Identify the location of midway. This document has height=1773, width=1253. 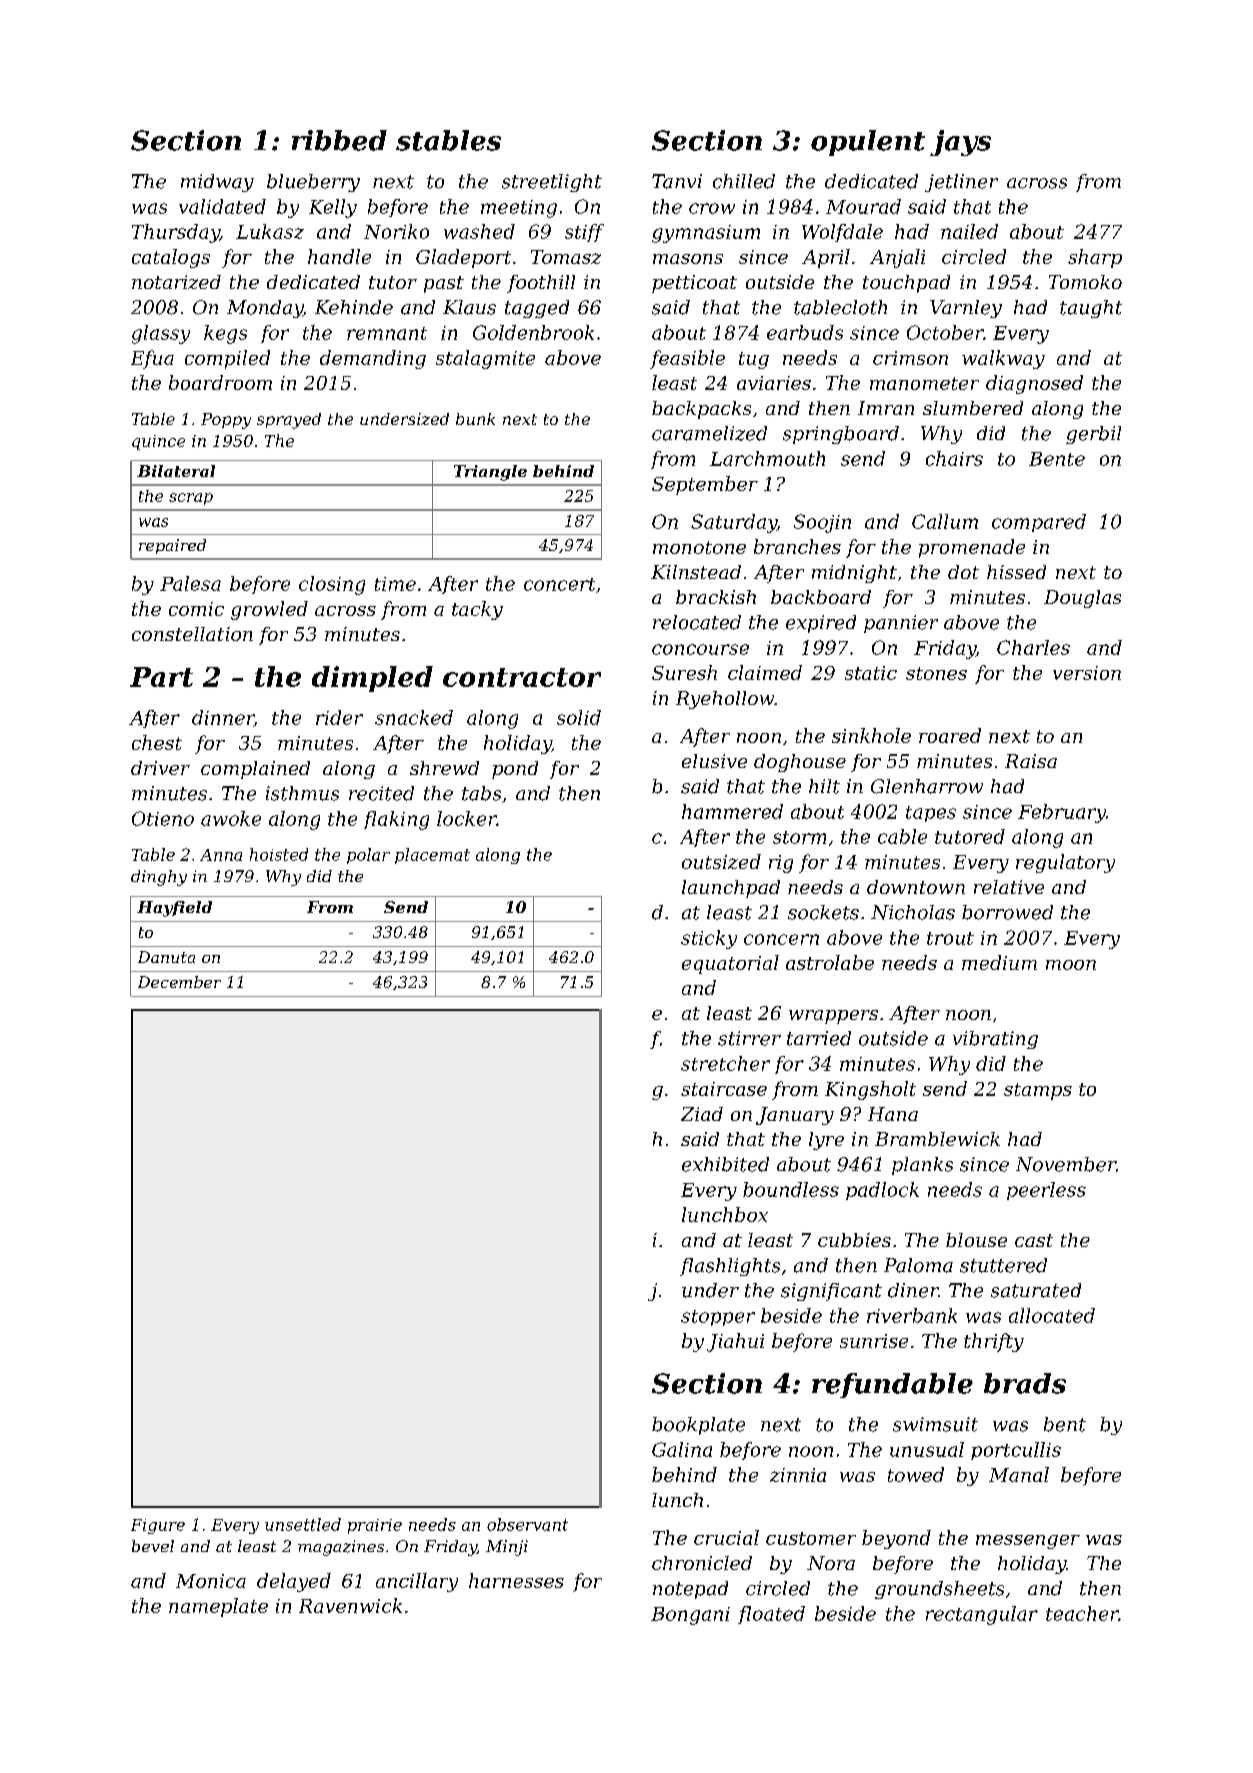
(217, 183).
